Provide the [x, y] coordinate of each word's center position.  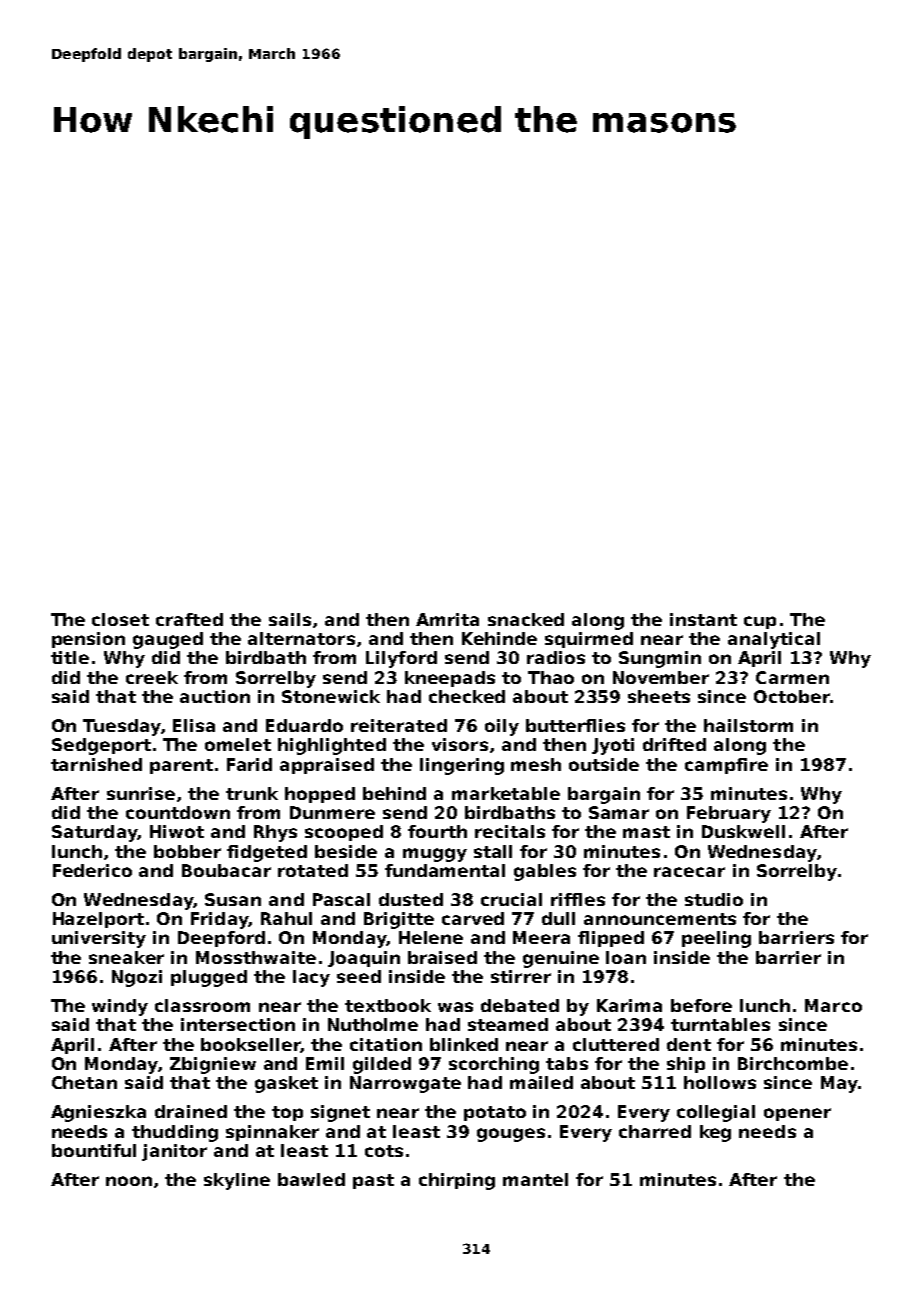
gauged [168, 640]
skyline [237, 1181]
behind [394, 793]
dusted [411, 899]
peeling [716, 939]
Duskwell [743, 831]
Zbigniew [213, 1065]
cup [760, 622]
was [455, 1007]
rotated [313, 870]
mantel [535, 1179]
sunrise [141, 793]
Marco [833, 1005]
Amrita [447, 619]
